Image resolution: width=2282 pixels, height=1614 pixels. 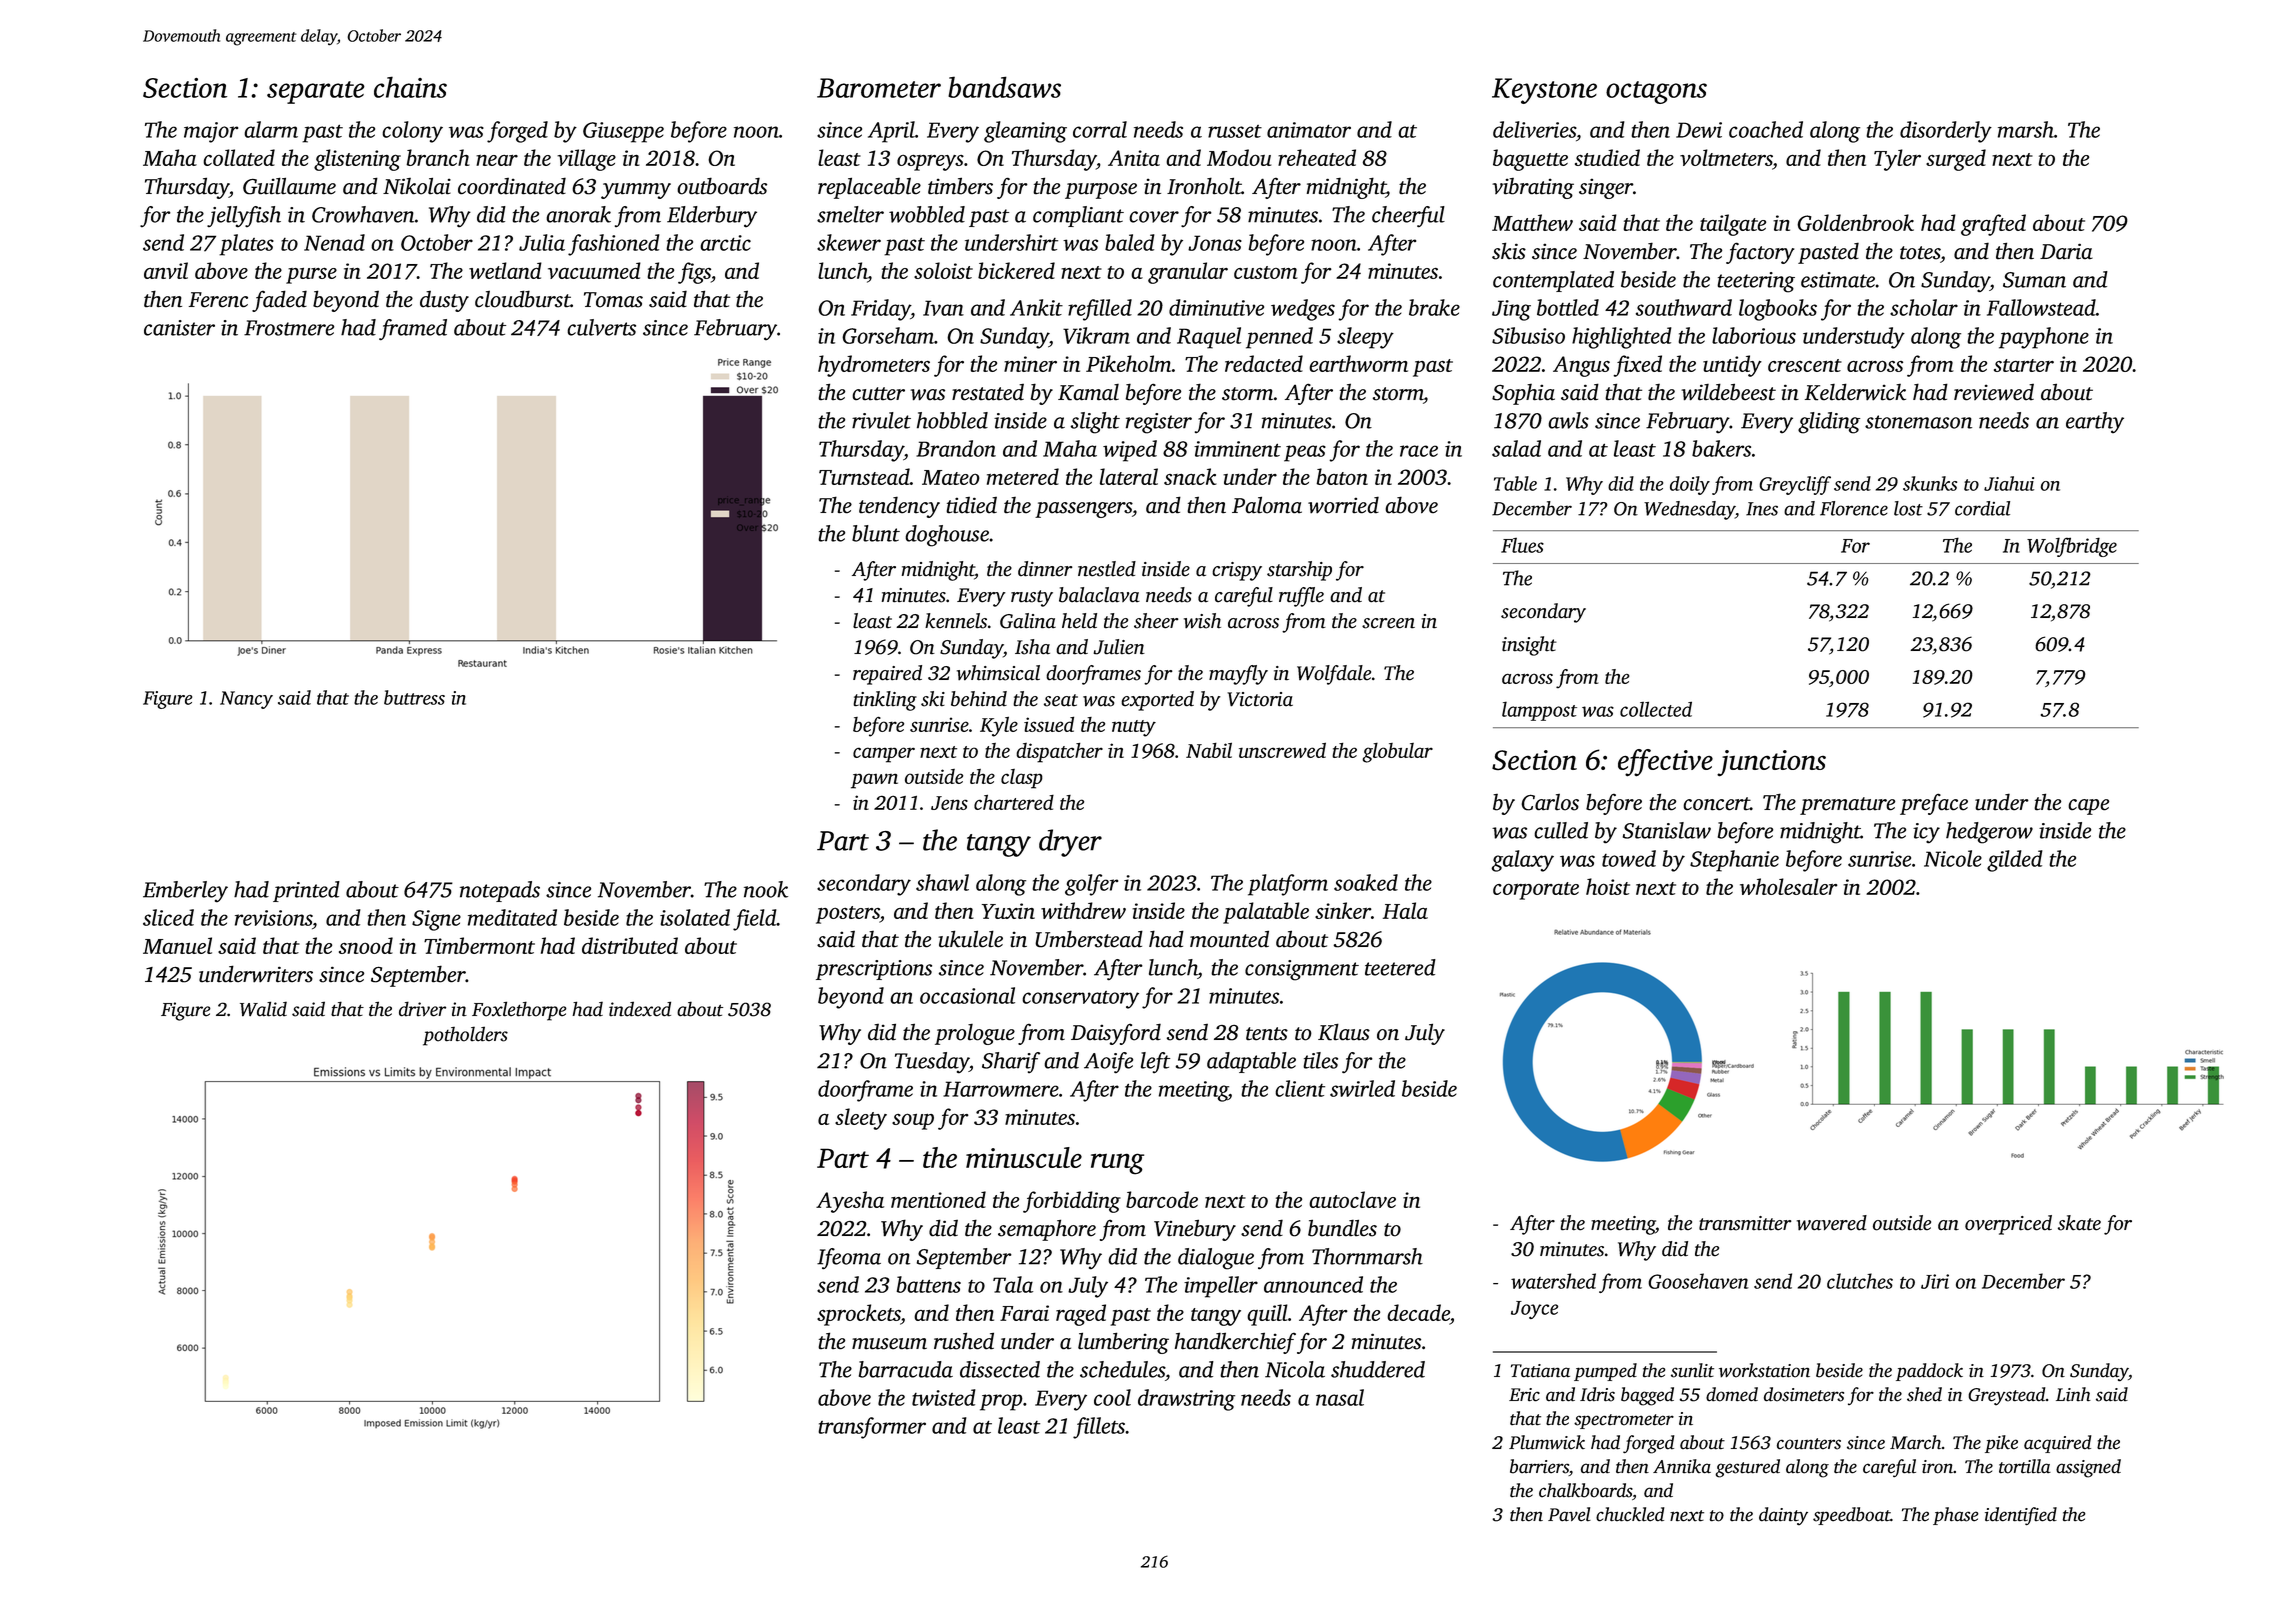 I want to click on Klaus, so click(x=1344, y=1032).
